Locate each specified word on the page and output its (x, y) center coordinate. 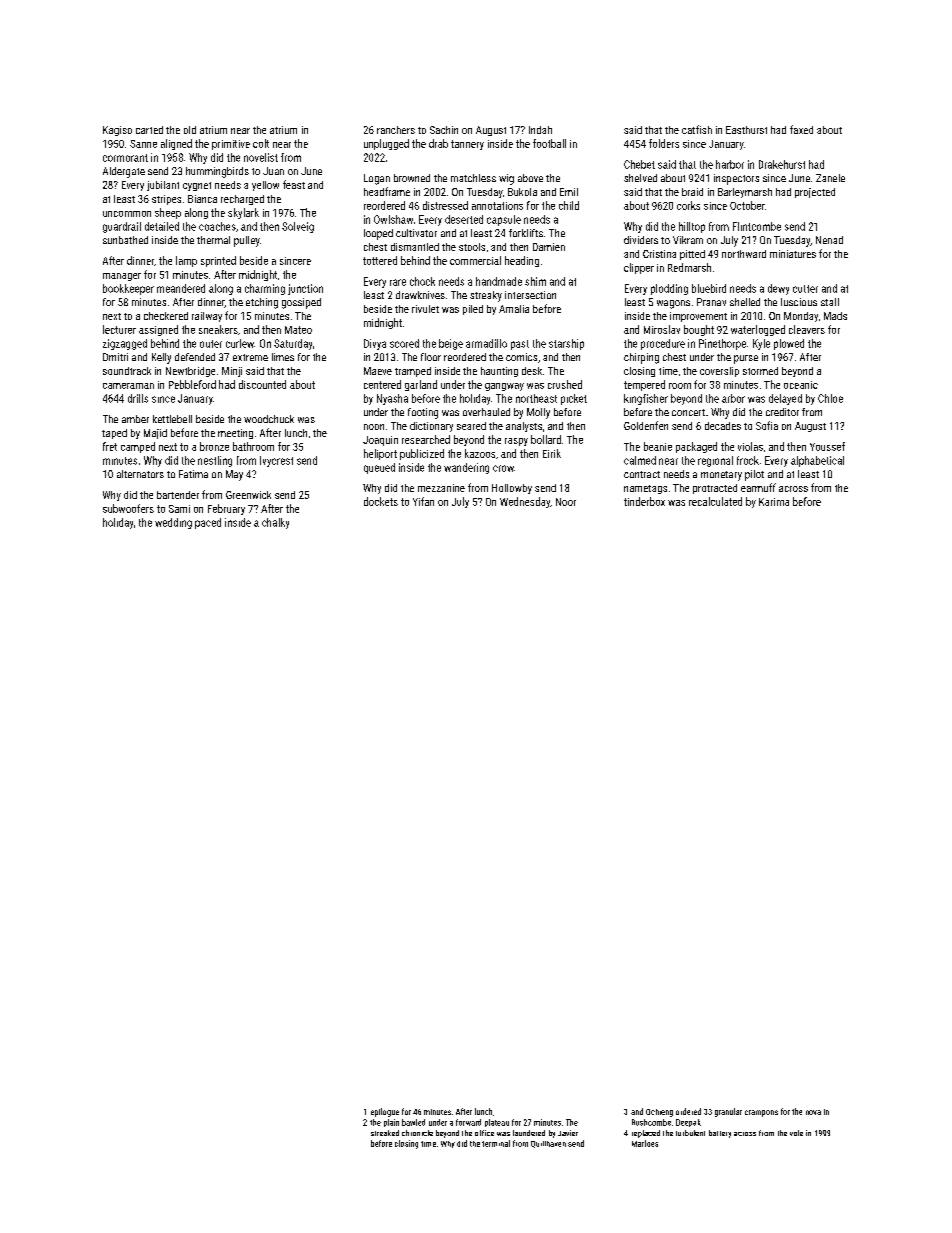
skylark (243, 213)
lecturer (119, 329)
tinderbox (644, 501)
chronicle (417, 1133)
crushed (565, 384)
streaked (385, 1133)
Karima (774, 502)
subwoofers (128, 508)
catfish (697, 129)
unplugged (386, 144)
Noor (566, 502)
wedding (173, 523)
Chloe (830, 398)
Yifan (423, 501)
